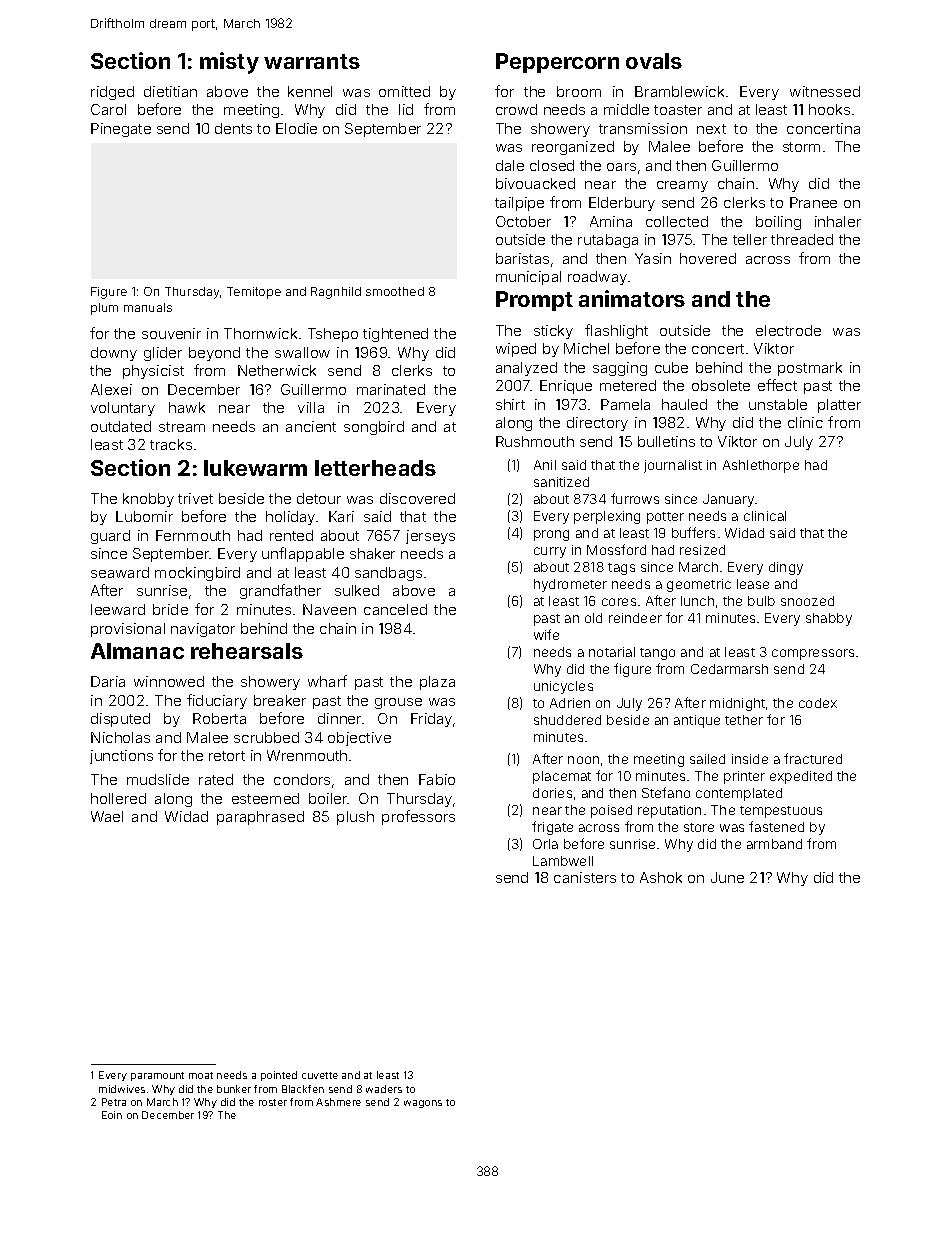 This image has width=952, height=1233. I want to click on Stefano, so click(666, 792).
